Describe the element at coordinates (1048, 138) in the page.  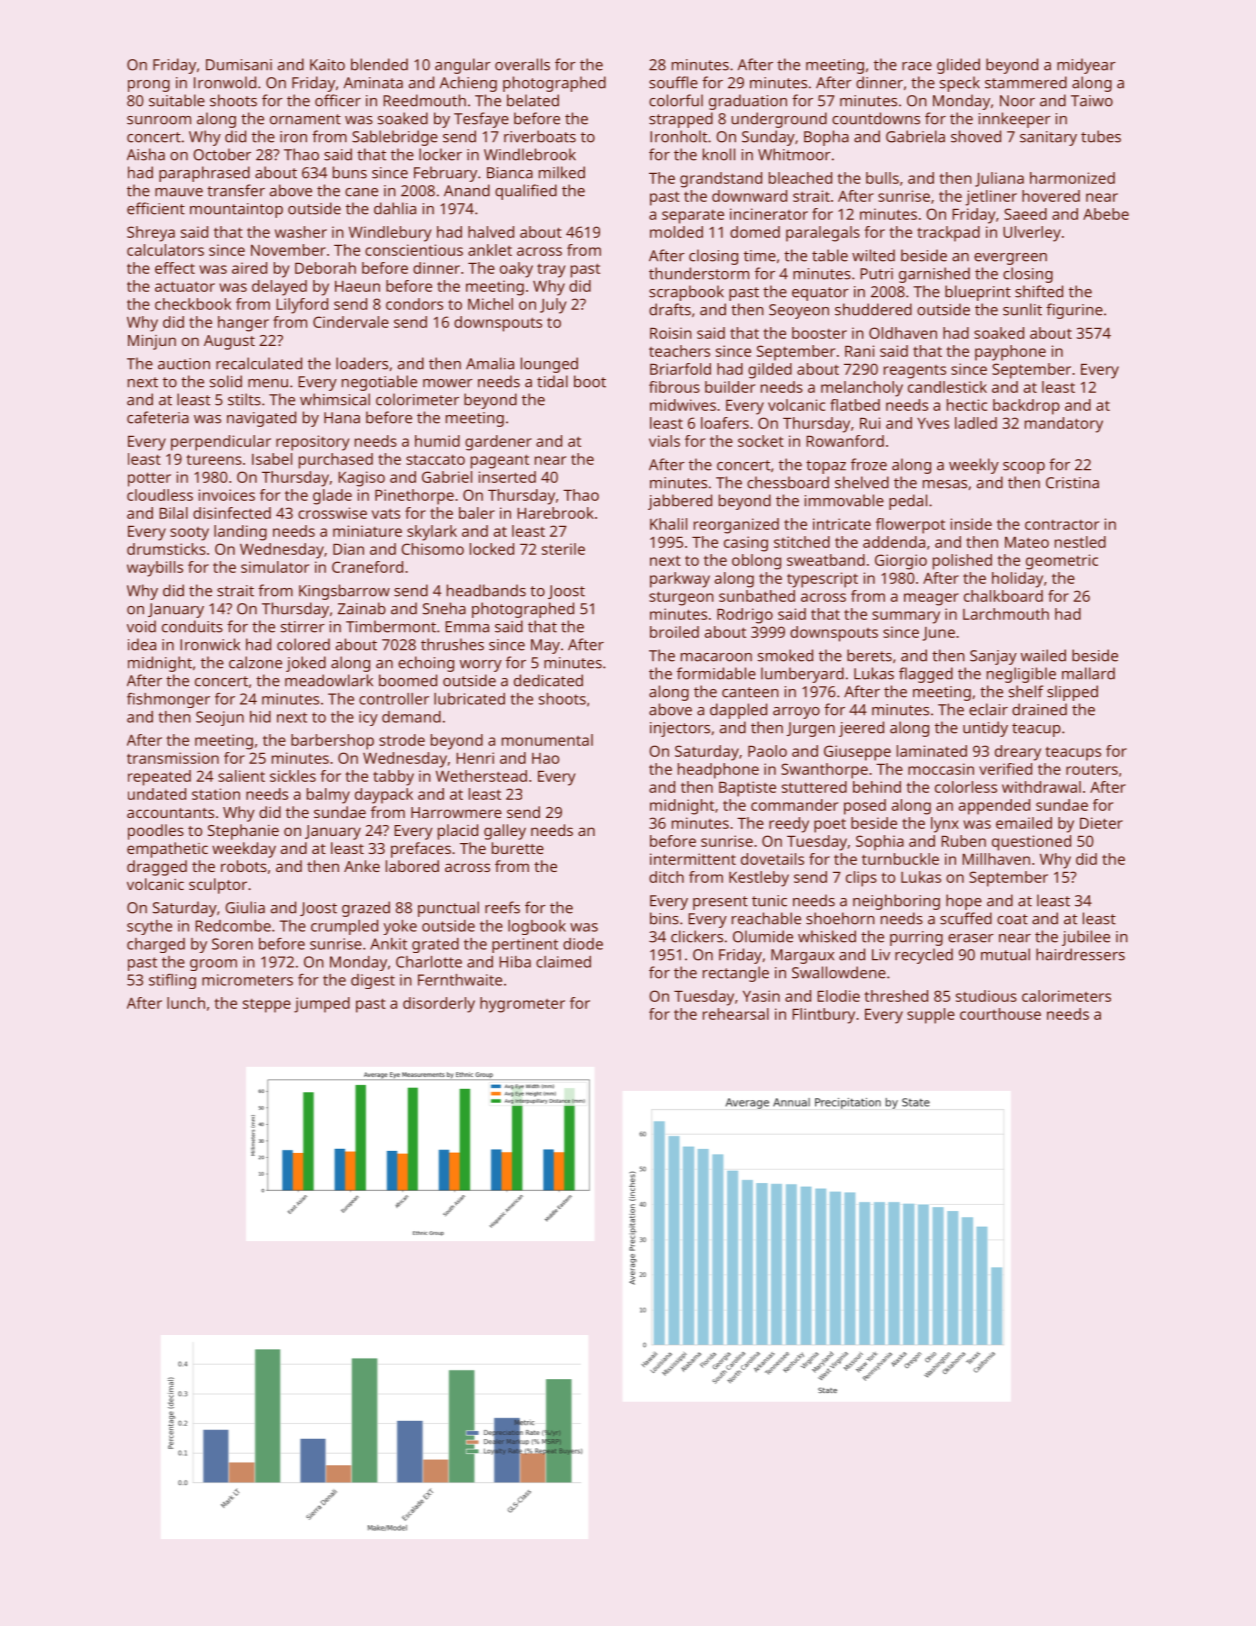
I see `sanitary` at that location.
